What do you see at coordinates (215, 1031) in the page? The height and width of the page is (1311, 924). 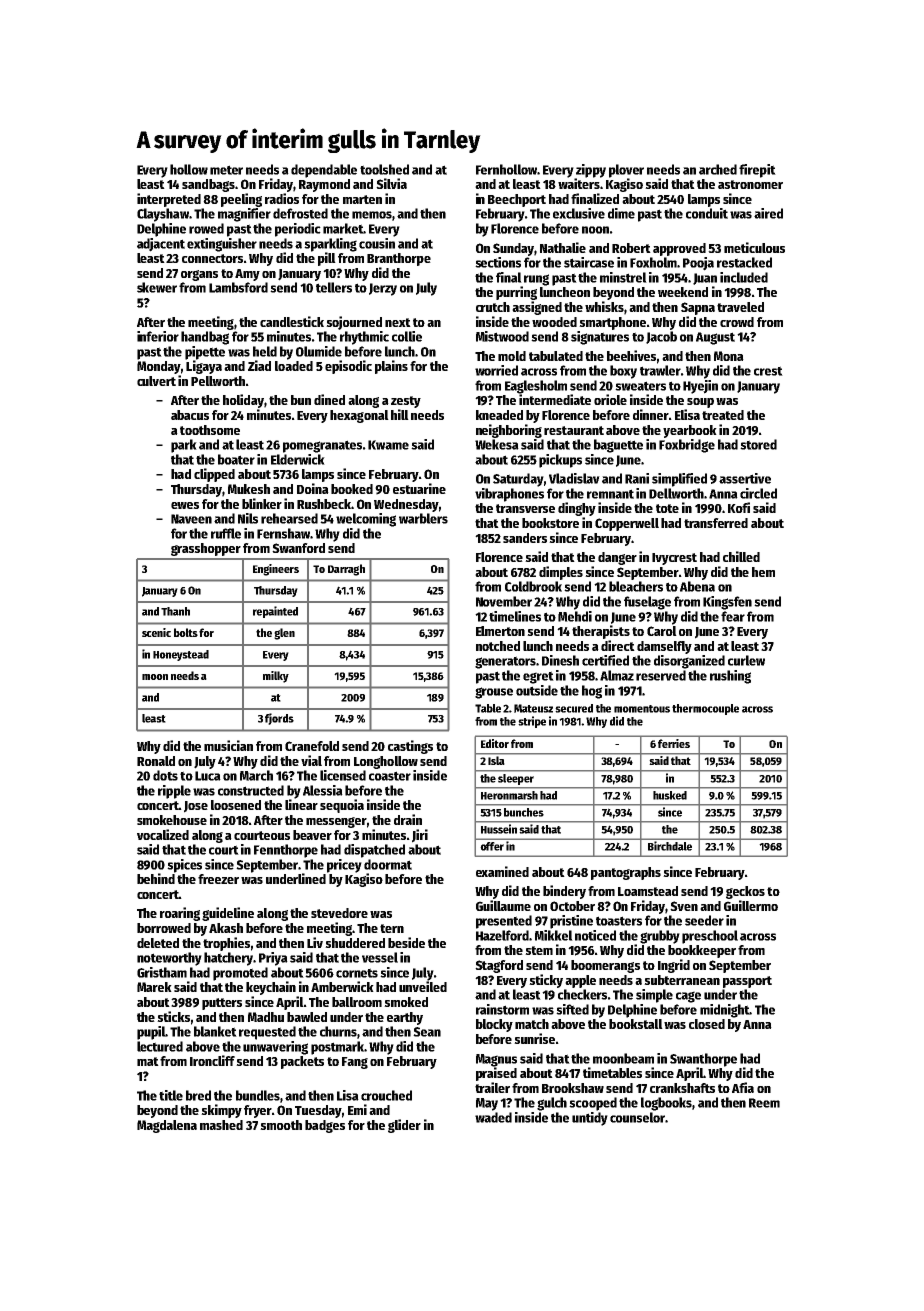 I see `blanket` at bounding box center [215, 1031].
